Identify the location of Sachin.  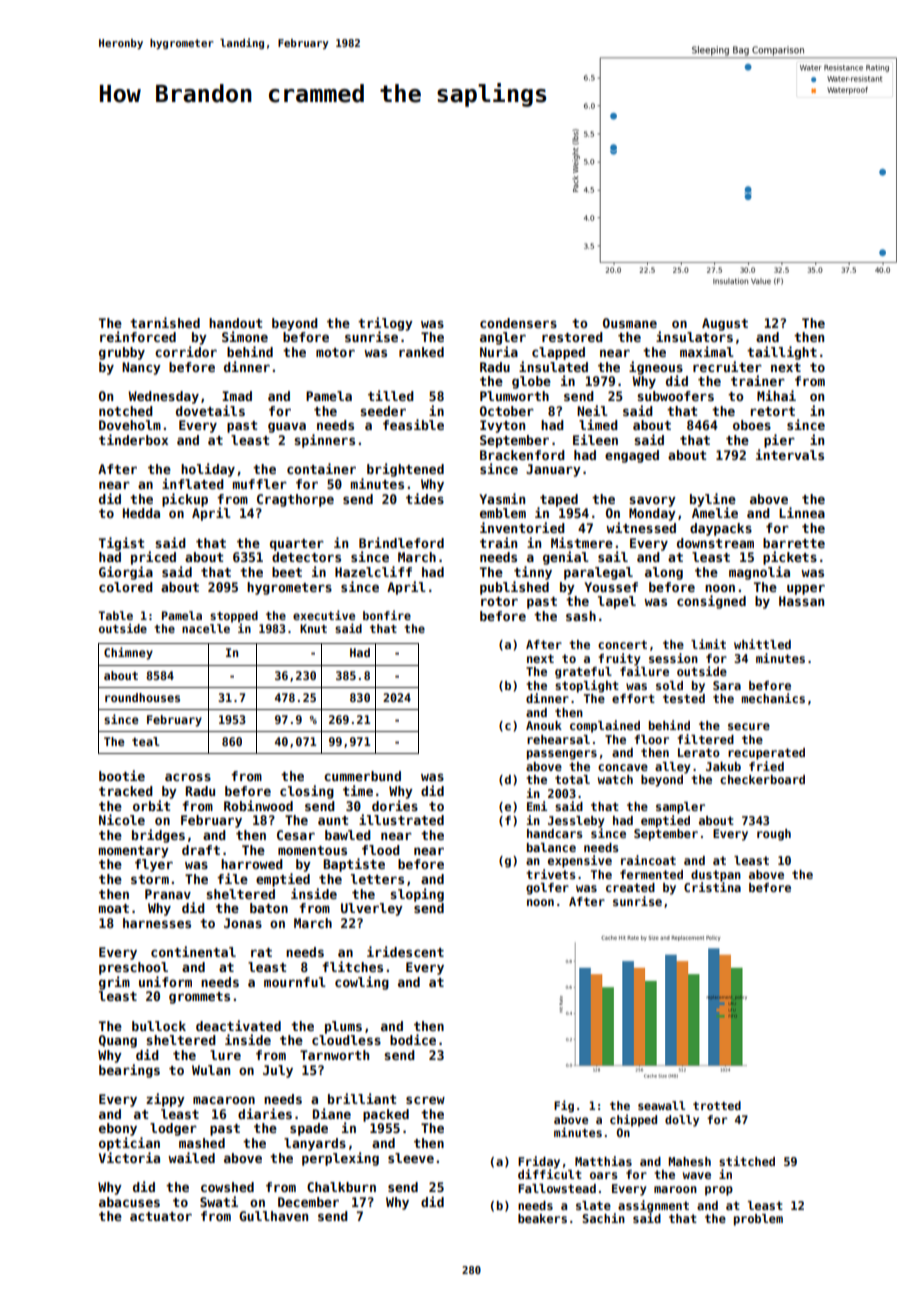
(603, 1218).
